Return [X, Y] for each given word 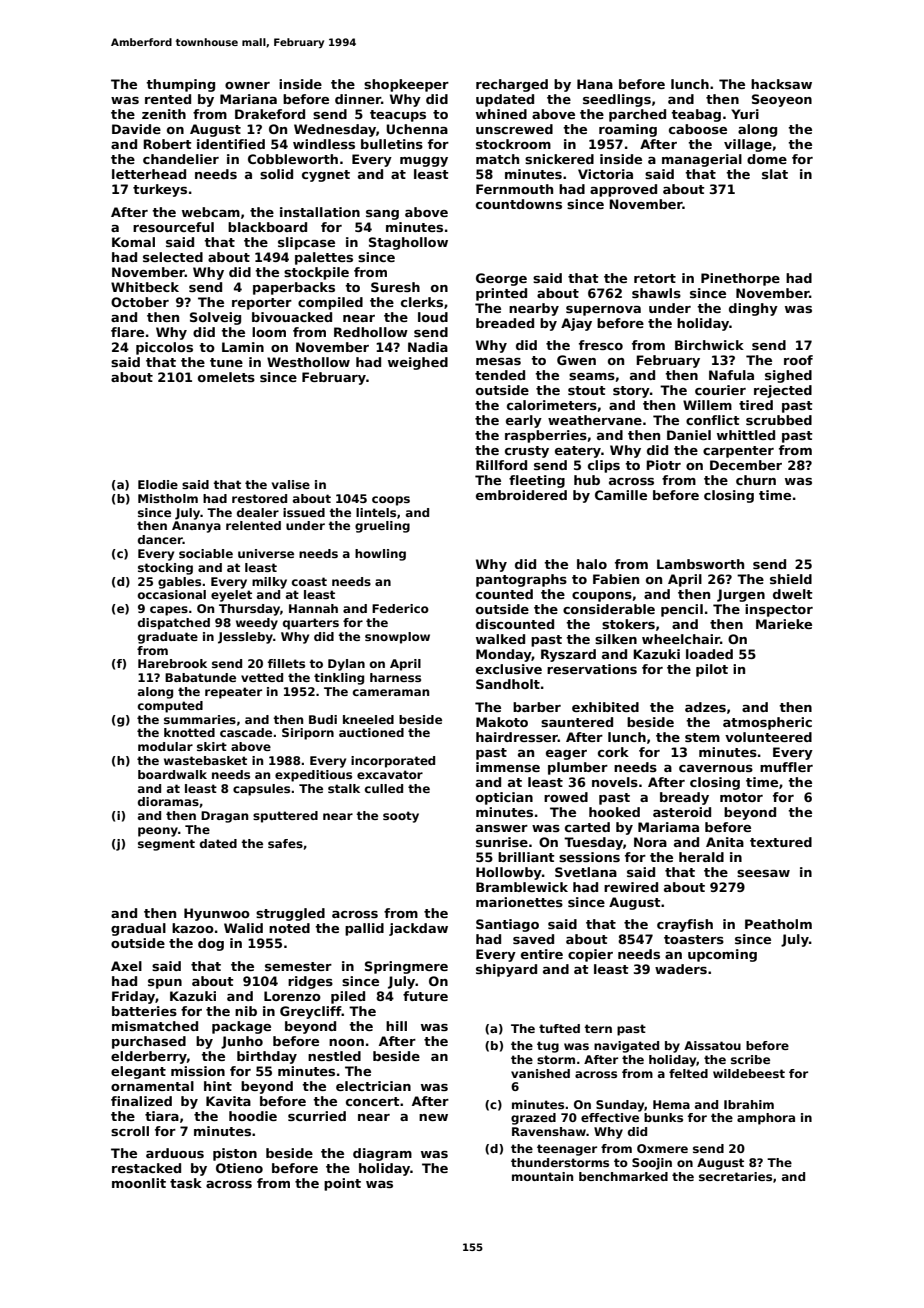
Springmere [406, 967]
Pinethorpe [740, 279]
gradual [138, 929]
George [501, 279]
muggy [424, 162]
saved [533, 939]
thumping [180, 85]
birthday [267, 1057]
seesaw [763, 873]
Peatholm [778, 924]
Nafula [731, 375]
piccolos [164, 348]
